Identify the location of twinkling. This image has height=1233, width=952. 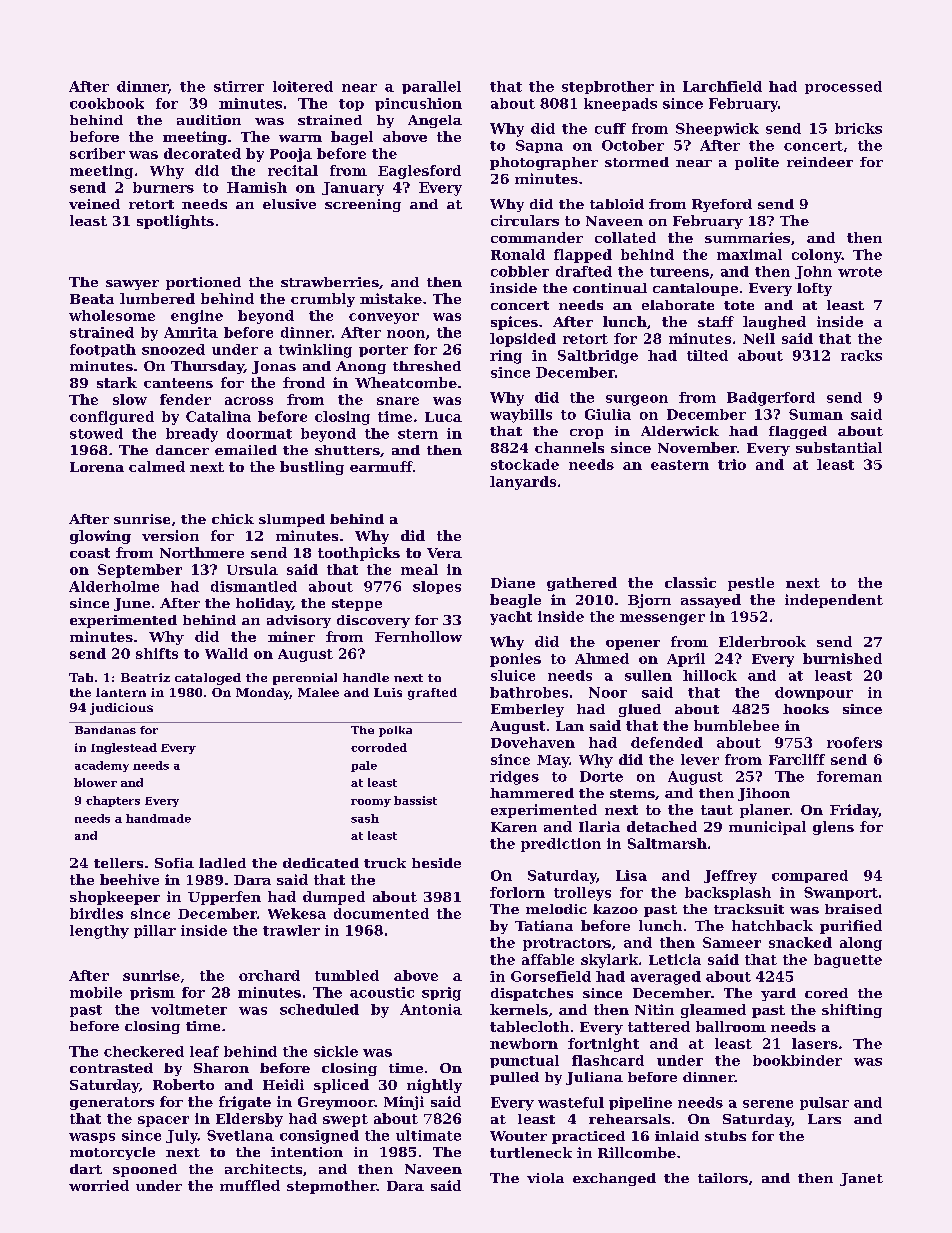
(315, 351).
